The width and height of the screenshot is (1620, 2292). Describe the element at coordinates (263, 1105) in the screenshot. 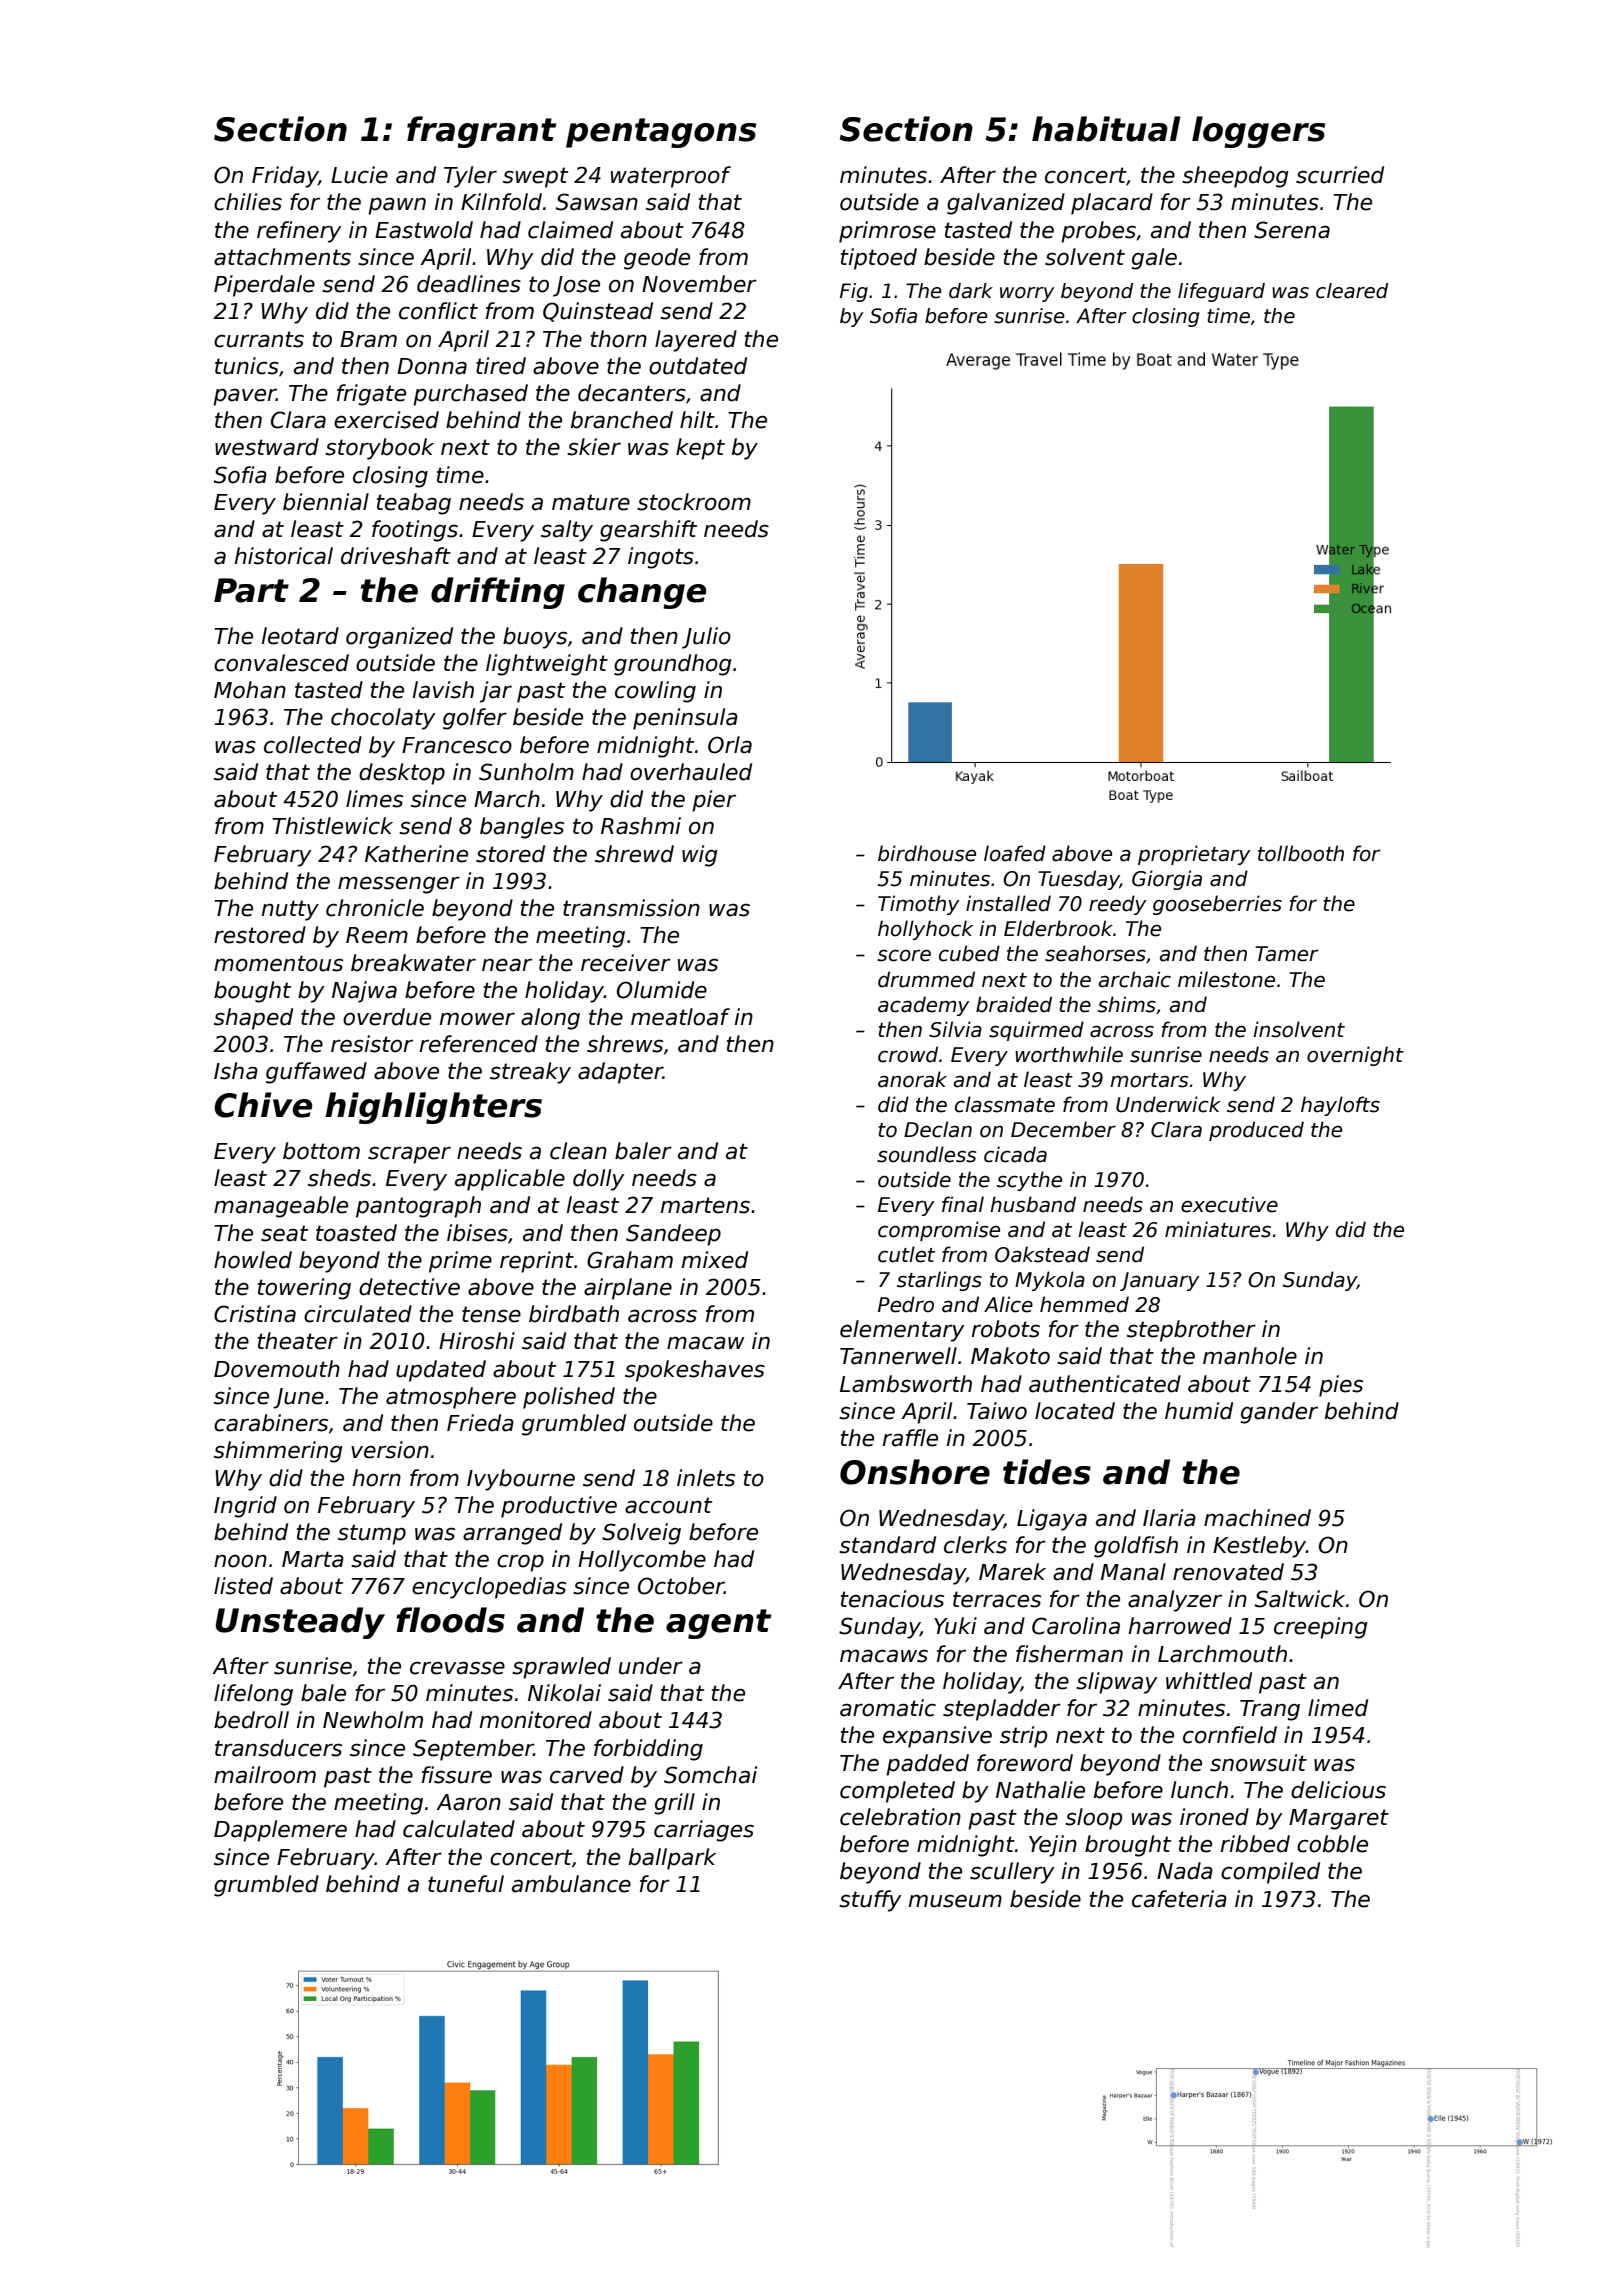

I see `Chive` at that location.
